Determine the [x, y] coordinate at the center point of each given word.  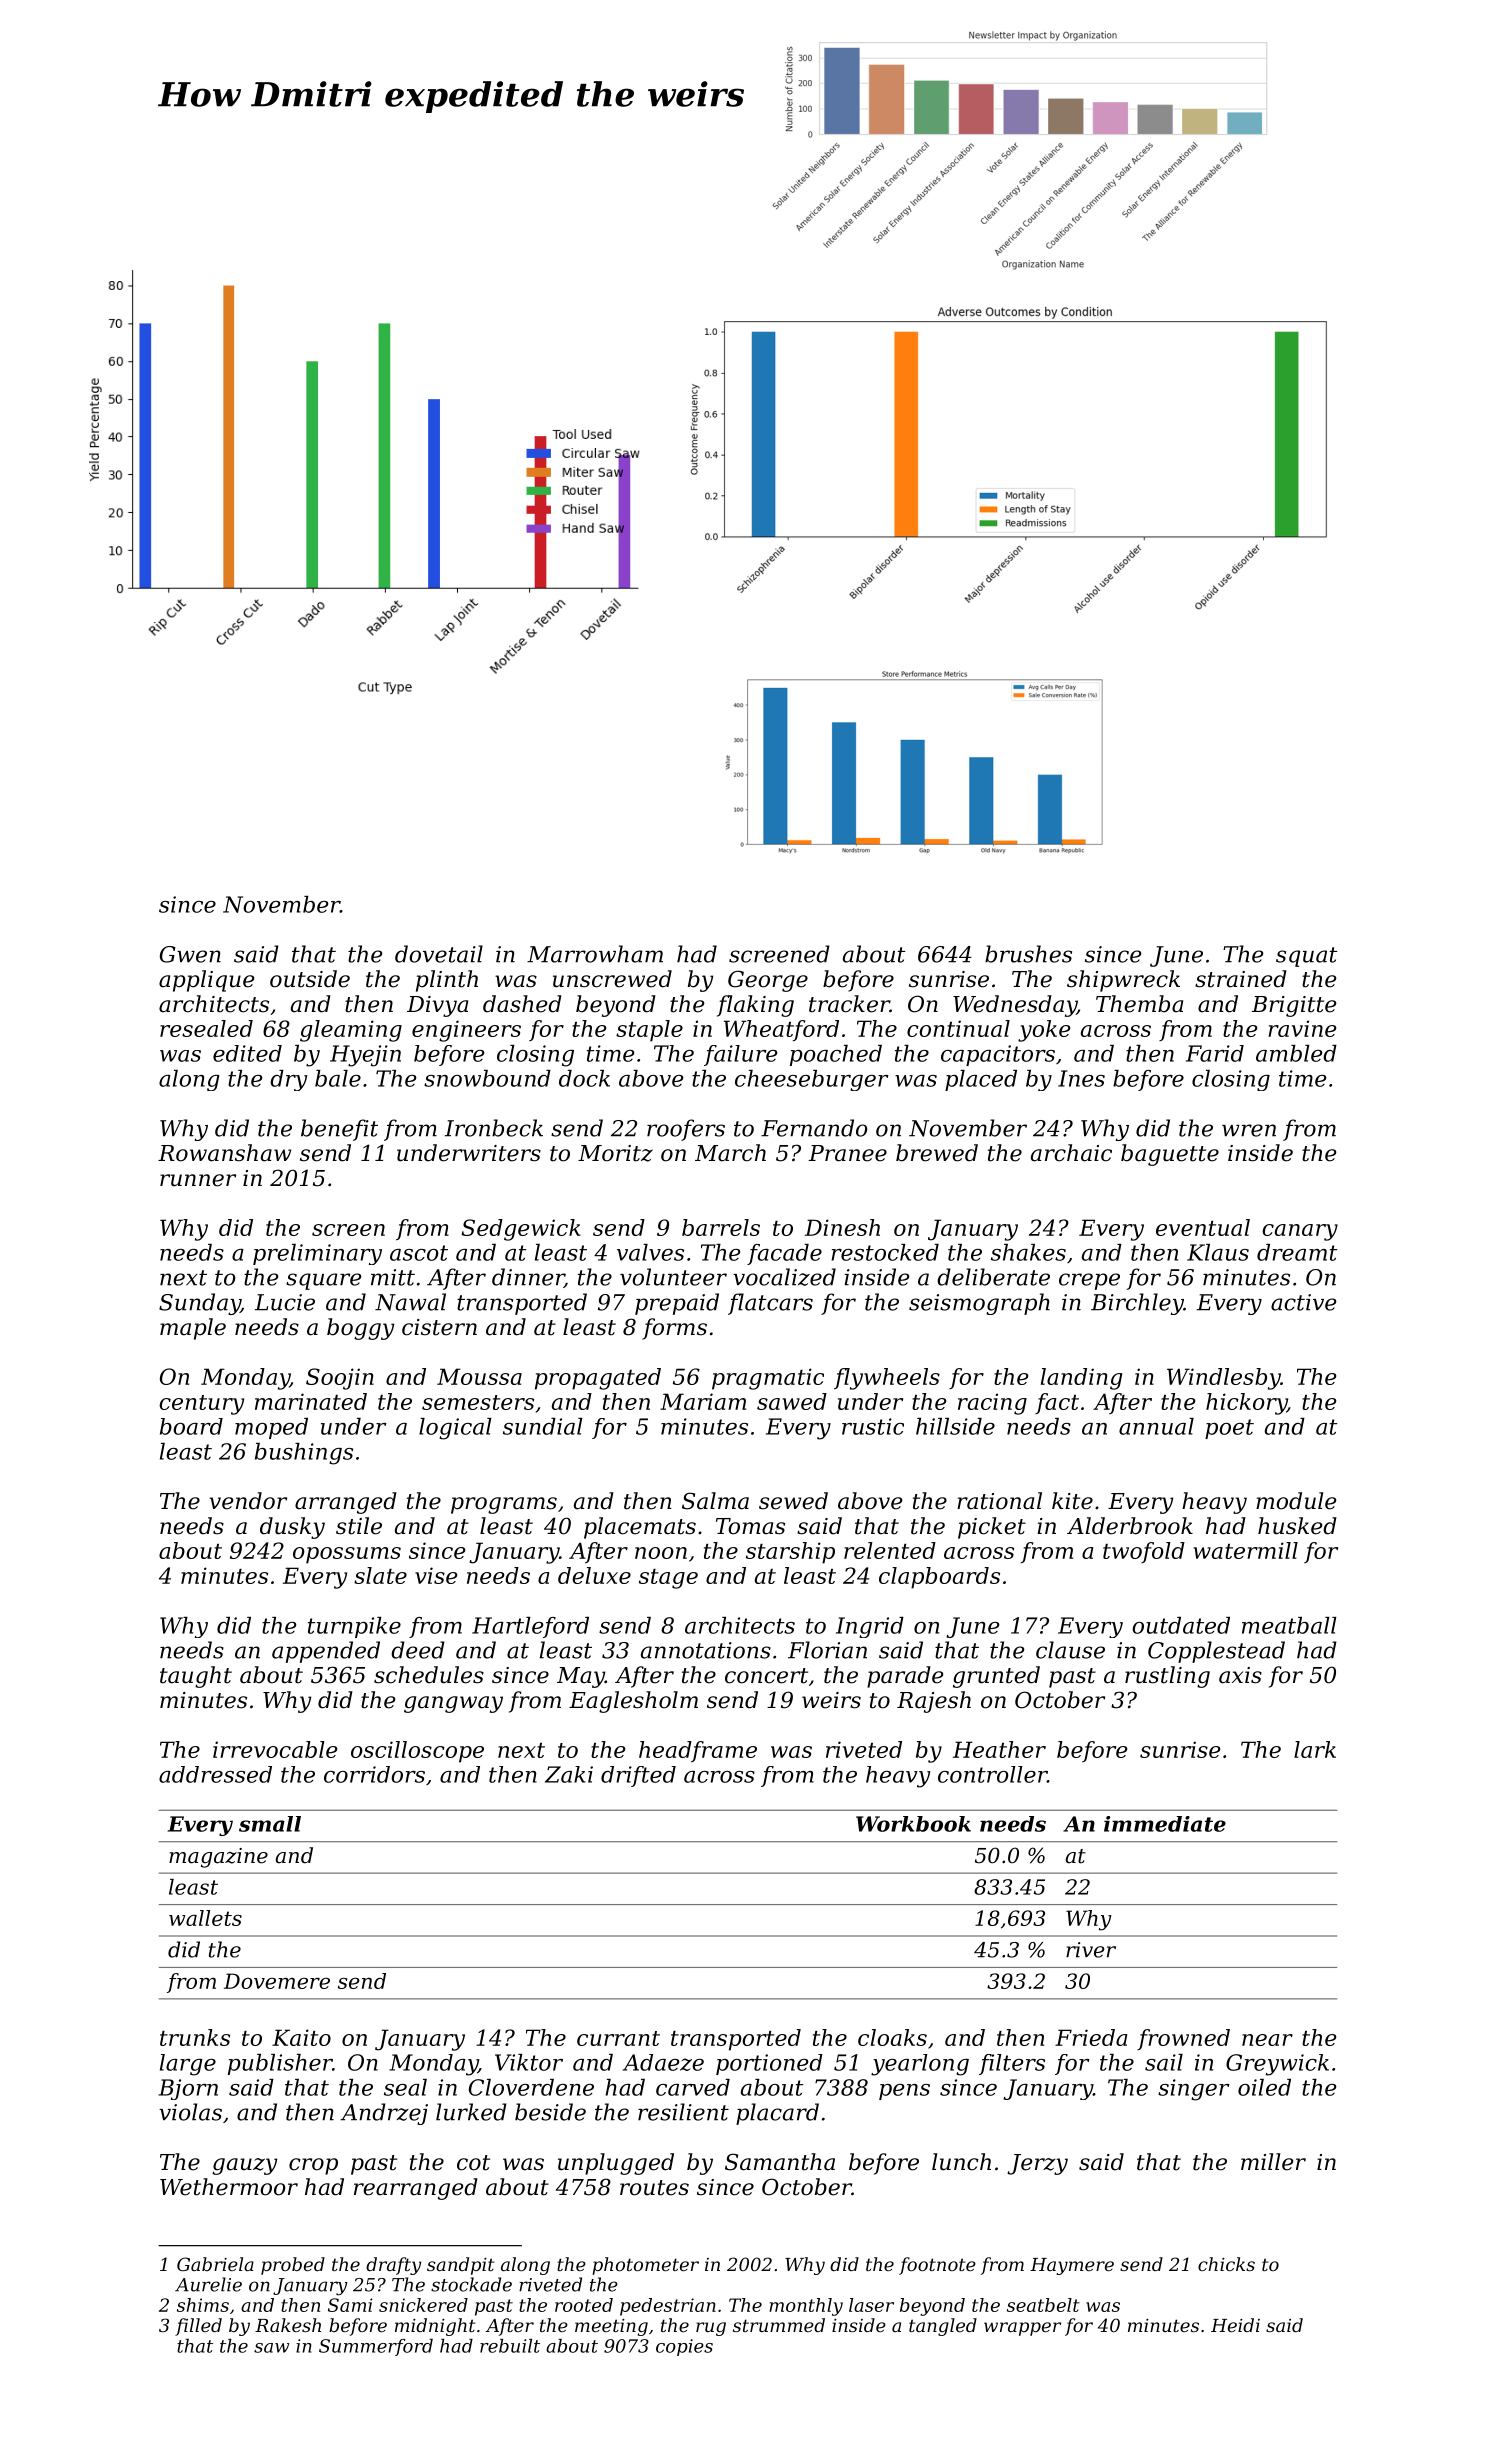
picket [992, 1528]
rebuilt [510, 2346]
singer [1194, 2090]
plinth [447, 981]
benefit [339, 1130]
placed [981, 1080]
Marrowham [595, 954]
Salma [715, 1501]
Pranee [848, 1153]
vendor [248, 1501]
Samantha [780, 2162]
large [188, 2065]
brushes [1028, 954]
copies [684, 2347]
